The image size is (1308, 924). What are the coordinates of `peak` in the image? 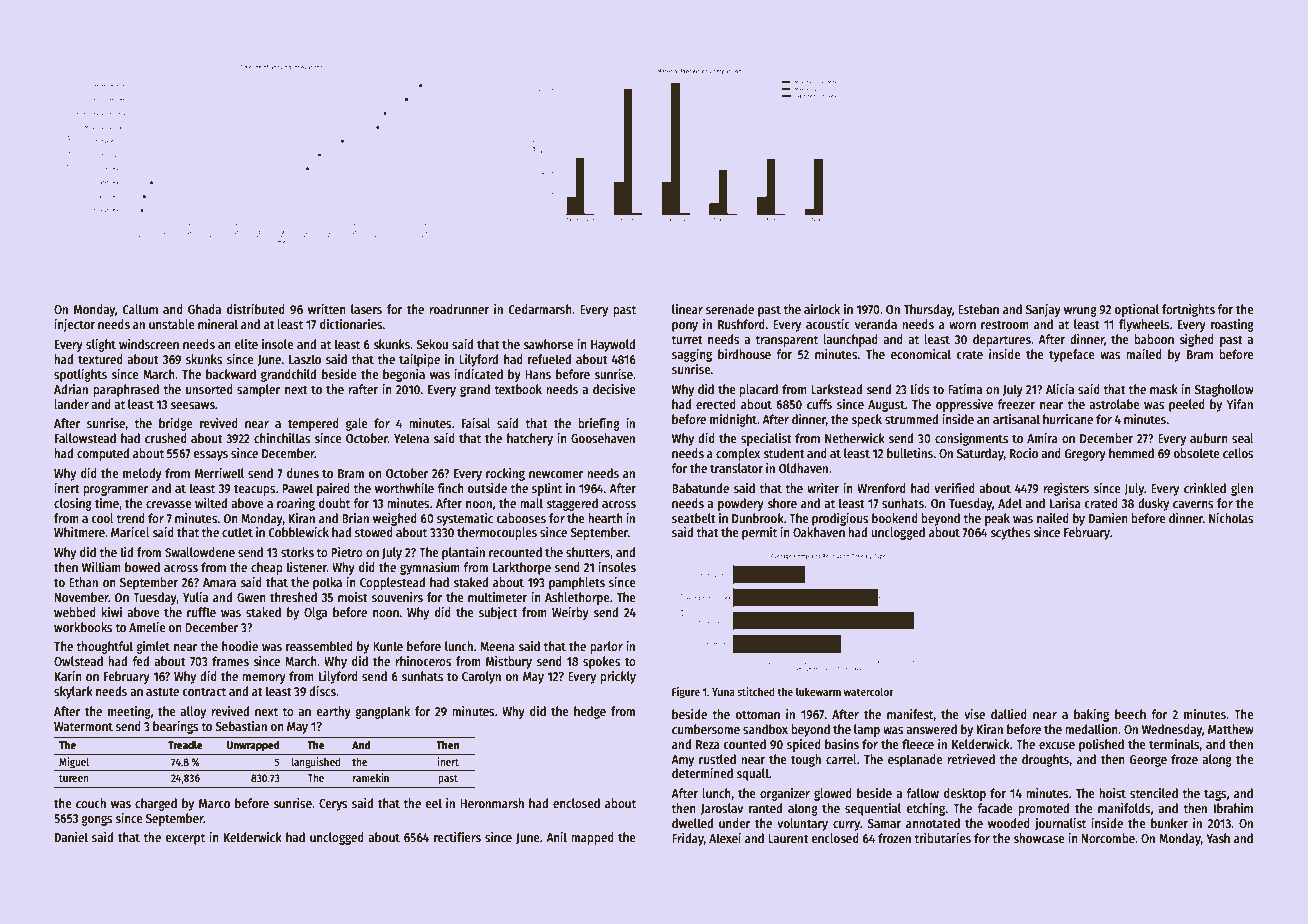 It's located at (997, 519).
